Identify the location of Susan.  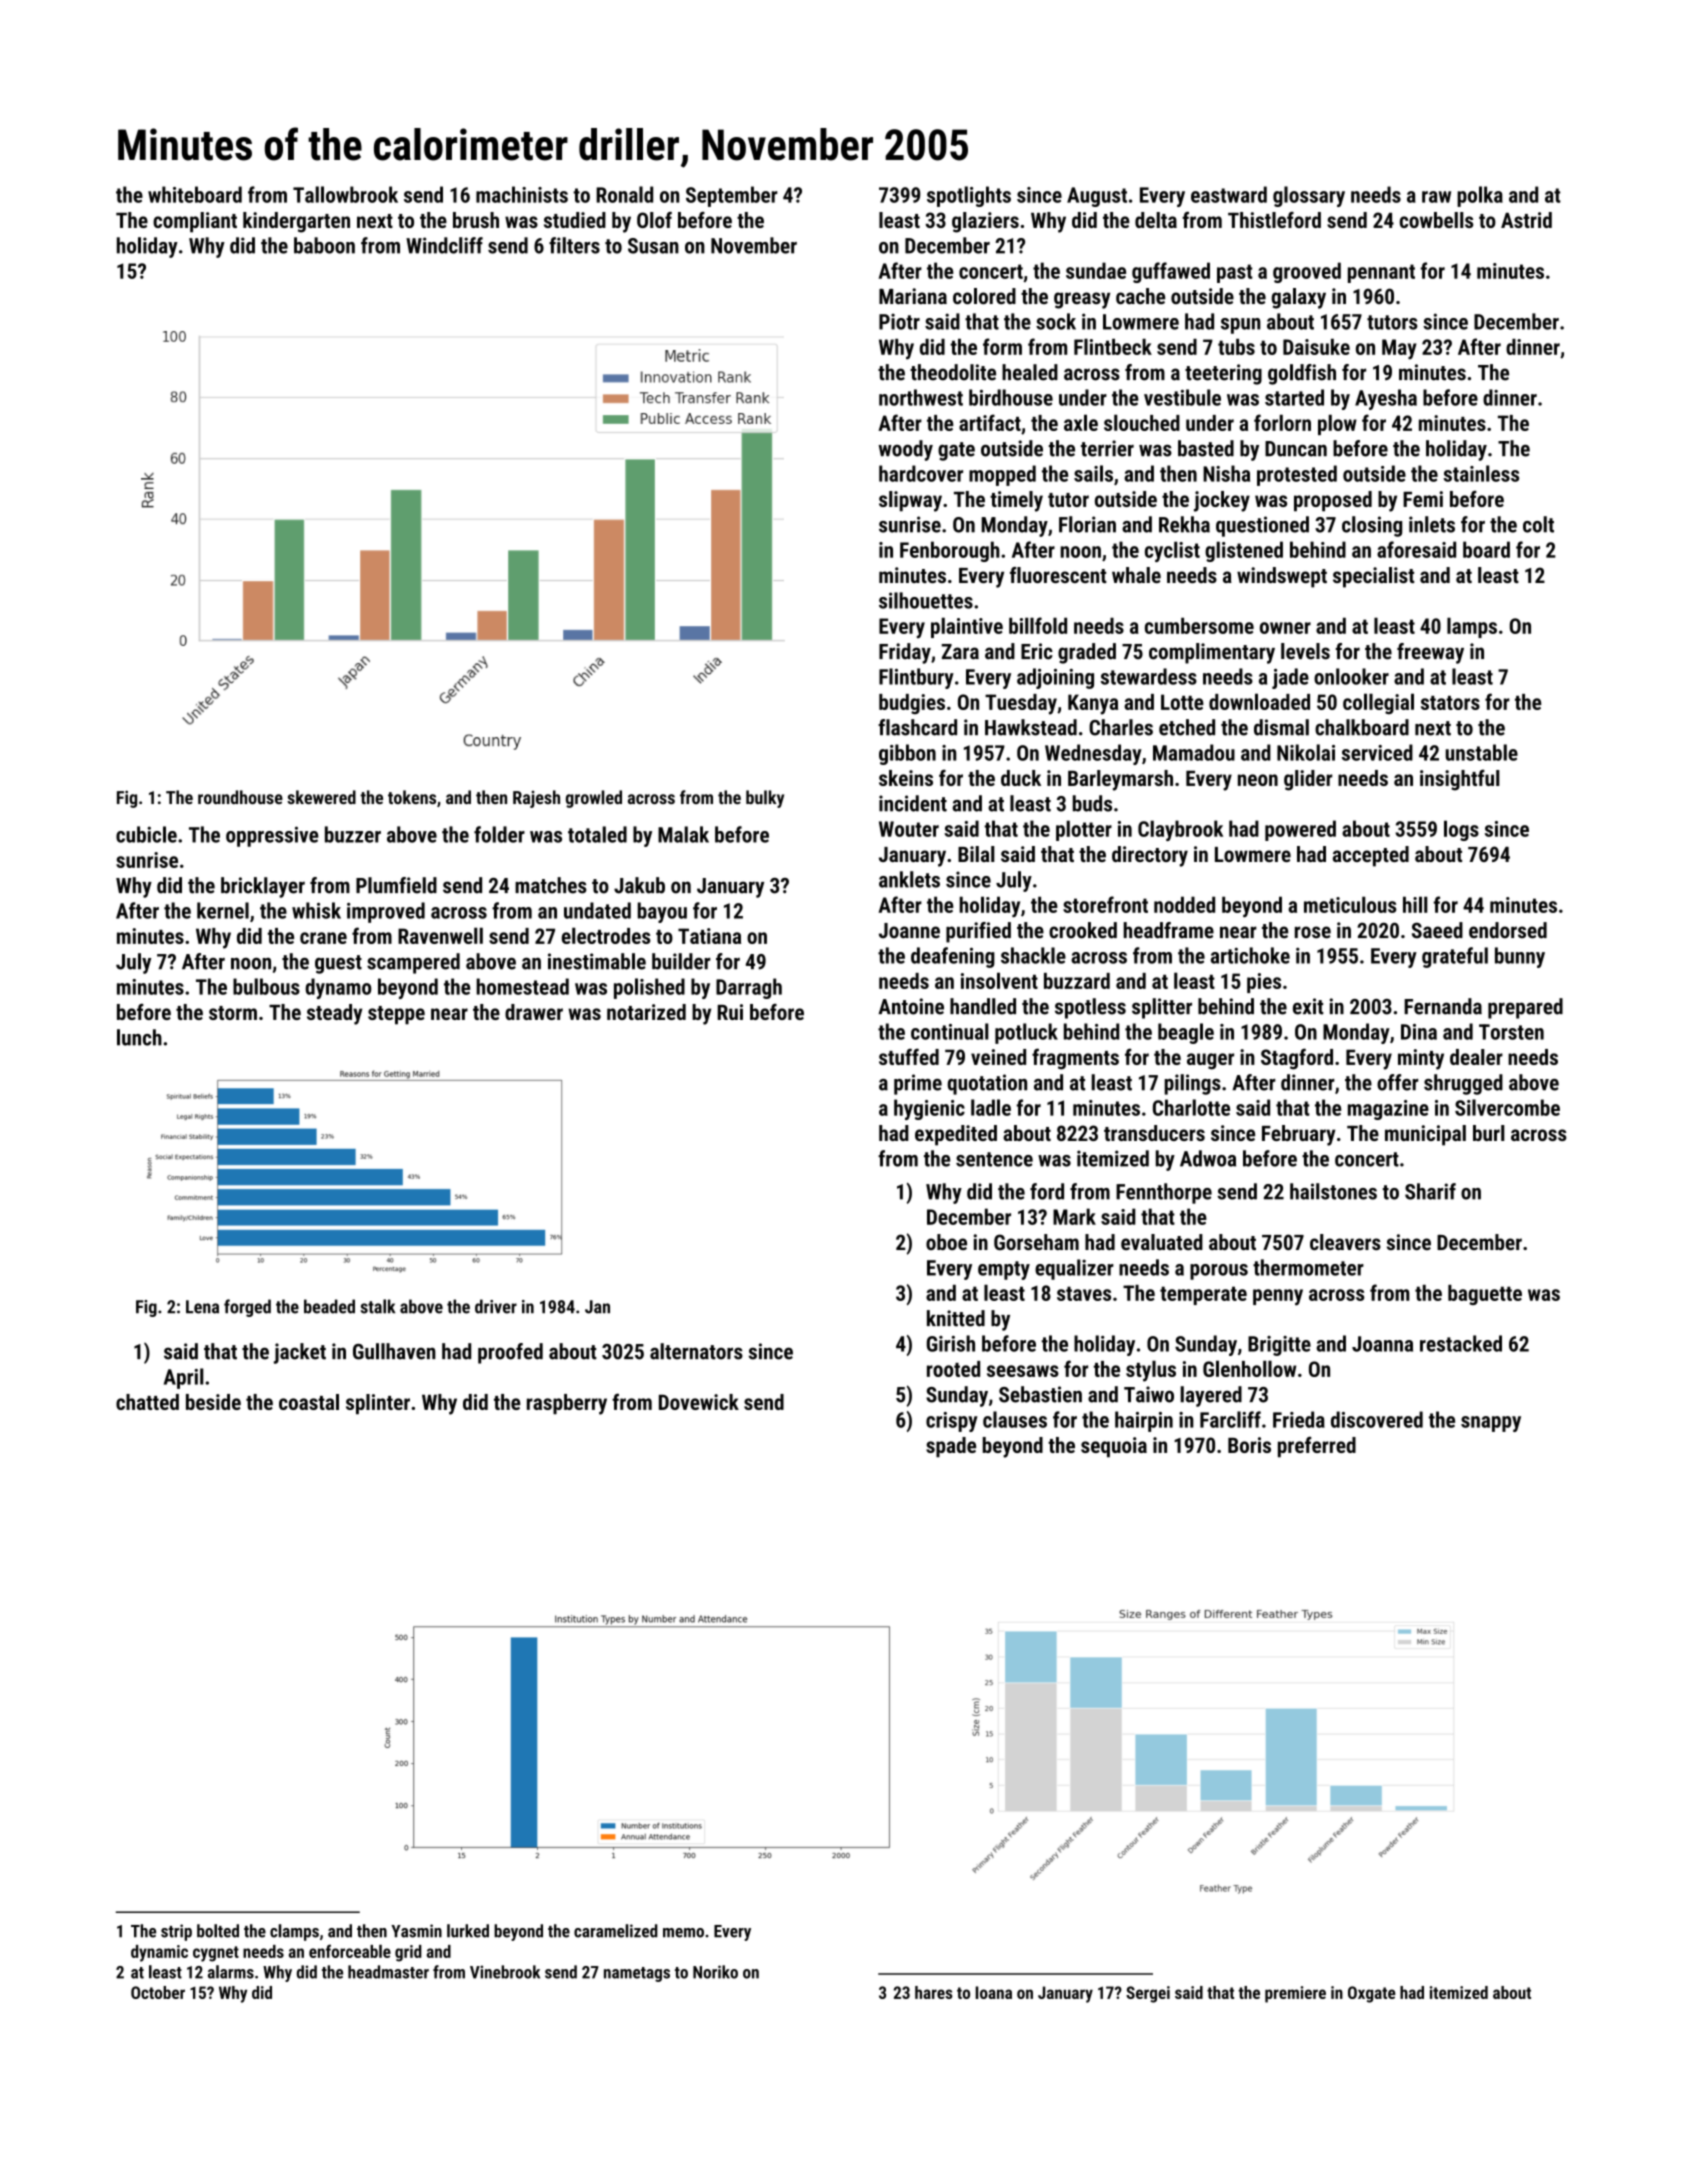
(653, 246).
